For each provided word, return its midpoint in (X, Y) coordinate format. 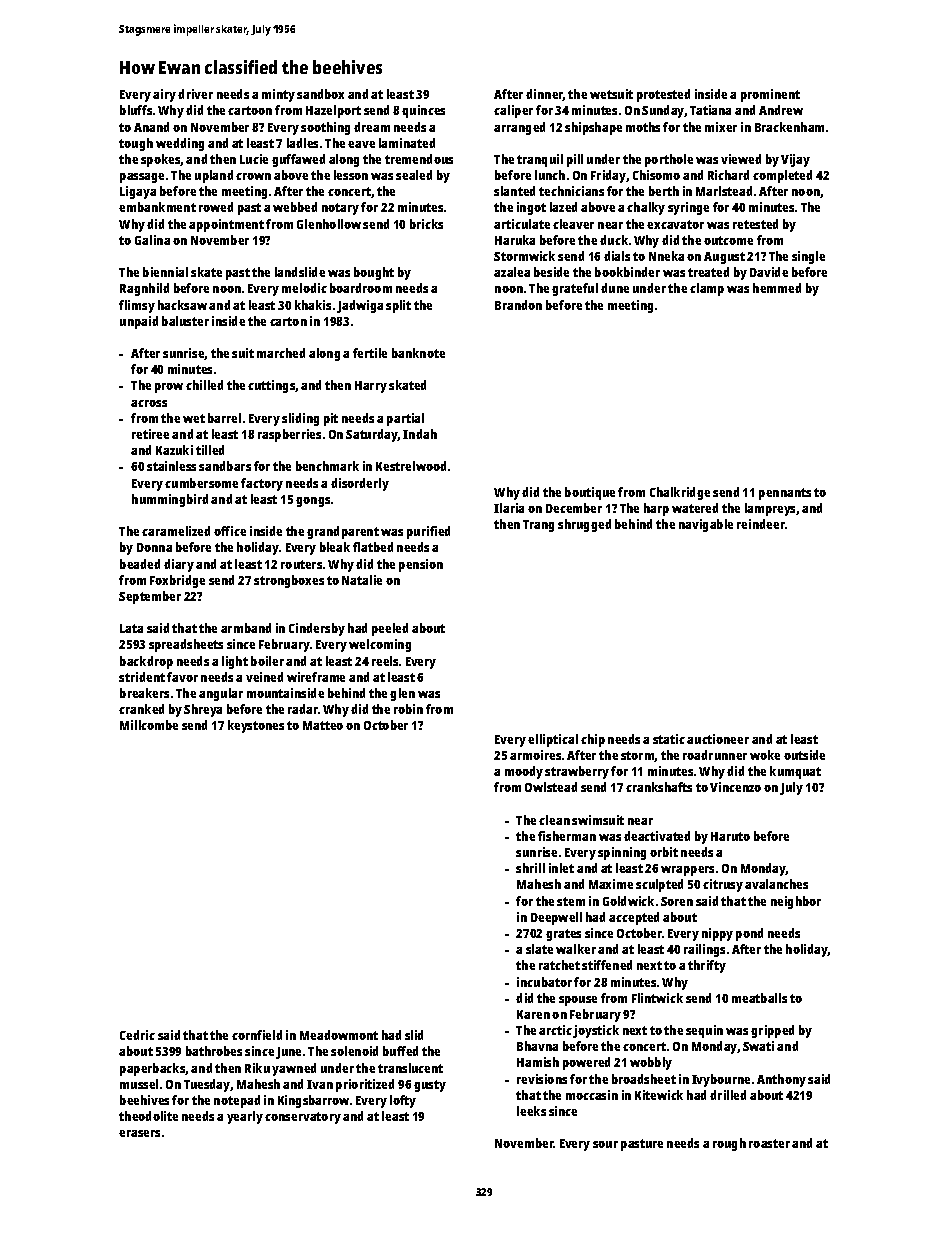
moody (524, 772)
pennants (785, 494)
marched (281, 353)
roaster (769, 1143)
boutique (590, 493)
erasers (139, 1133)
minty (278, 95)
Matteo (323, 725)
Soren (677, 901)
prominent (770, 95)
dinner (544, 95)
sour (605, 1144)
